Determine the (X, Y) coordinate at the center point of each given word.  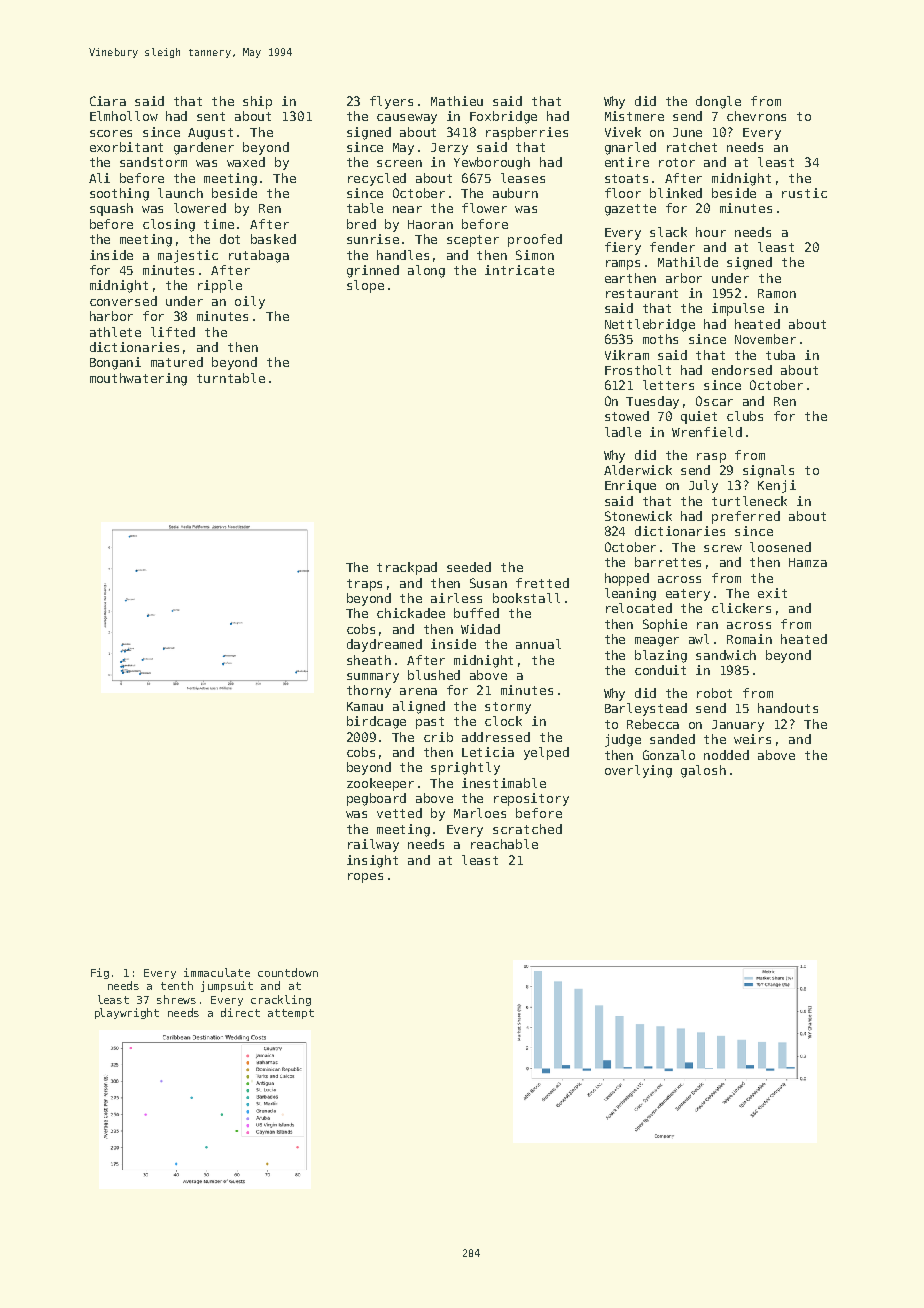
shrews (176, 999)
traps (364, 585)
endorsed (742, 370)
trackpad (407, 568)
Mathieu (457, 101)
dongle (718, 102)
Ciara (108, 101)
